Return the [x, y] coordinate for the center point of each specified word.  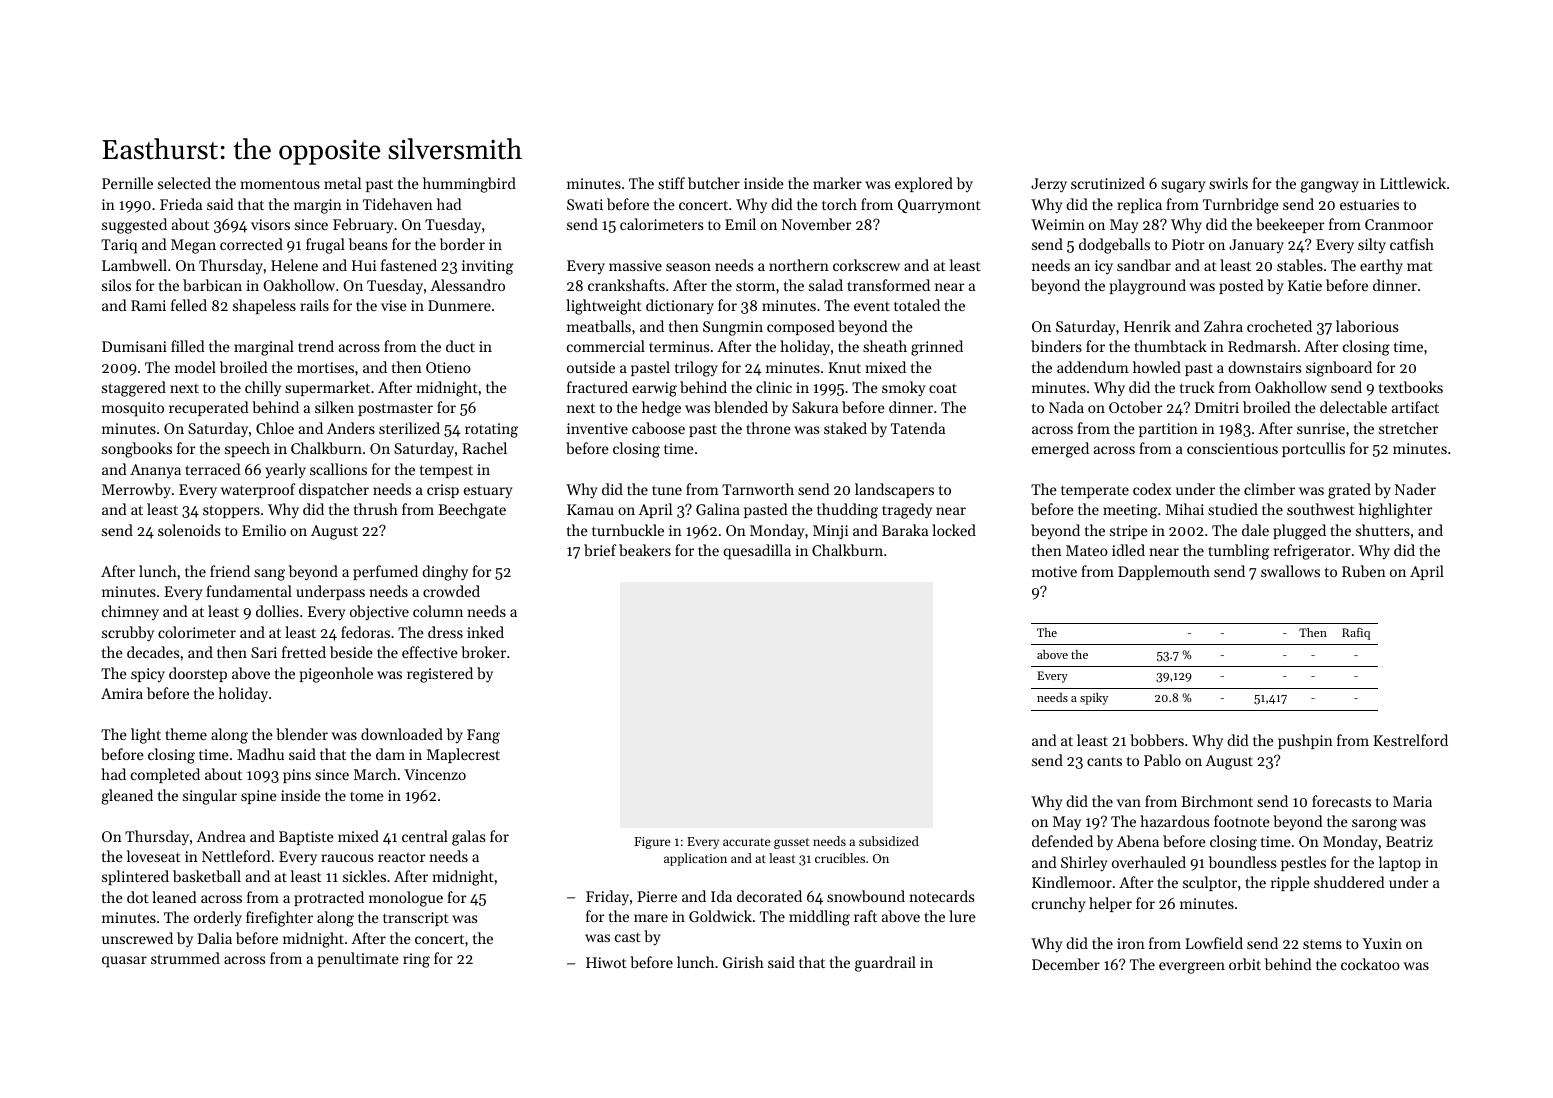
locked [954, 530]
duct [460, 346]
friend [230, 571]
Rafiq [1356, 633]
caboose [658, 428]
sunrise [1321, 428]
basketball [207, 876]
